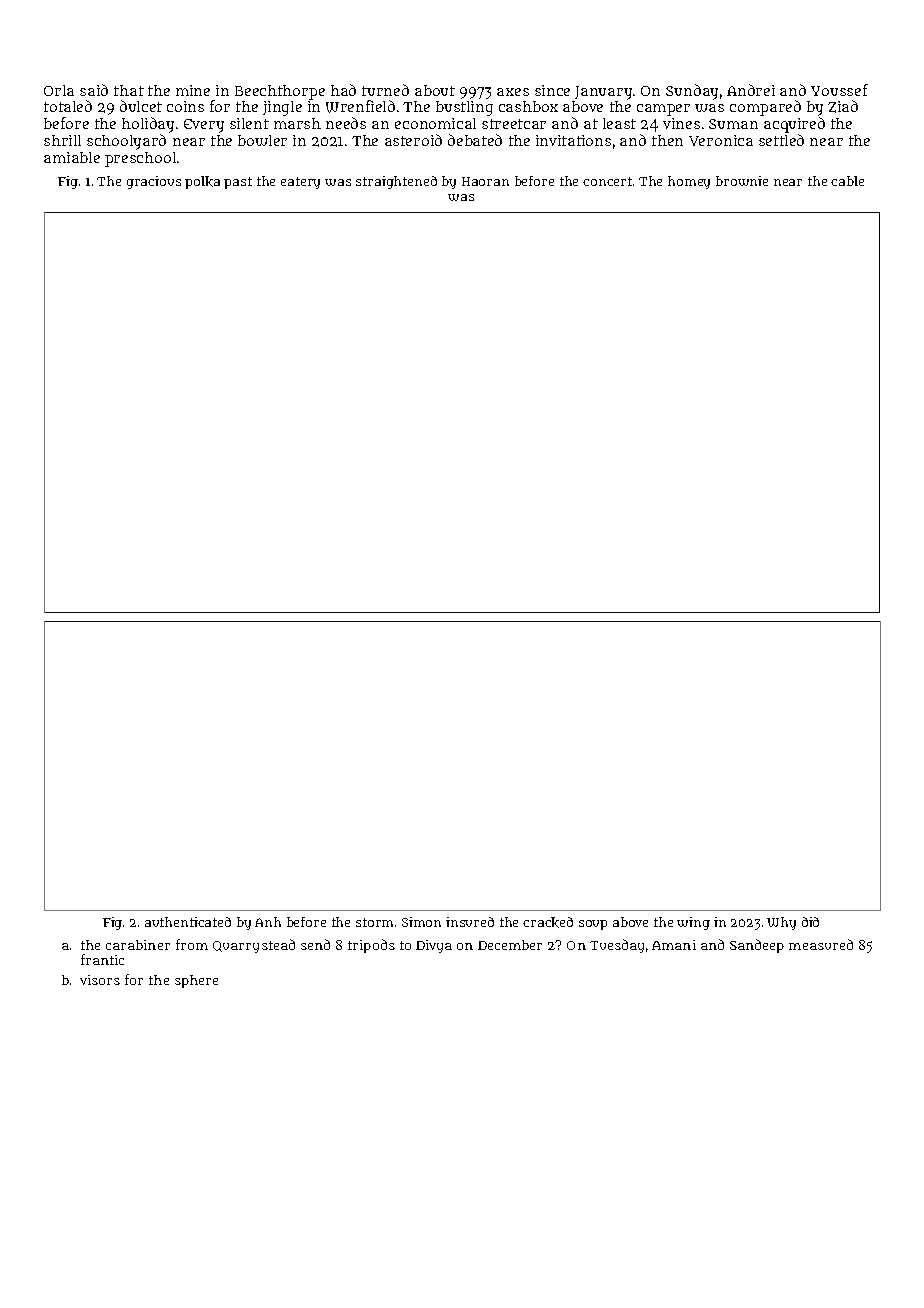 The height and width of the page is (1308, 924). What do you see at coordinates (138, 945) in the page?
I see `carabiner` at bounding box center [138, 945].
